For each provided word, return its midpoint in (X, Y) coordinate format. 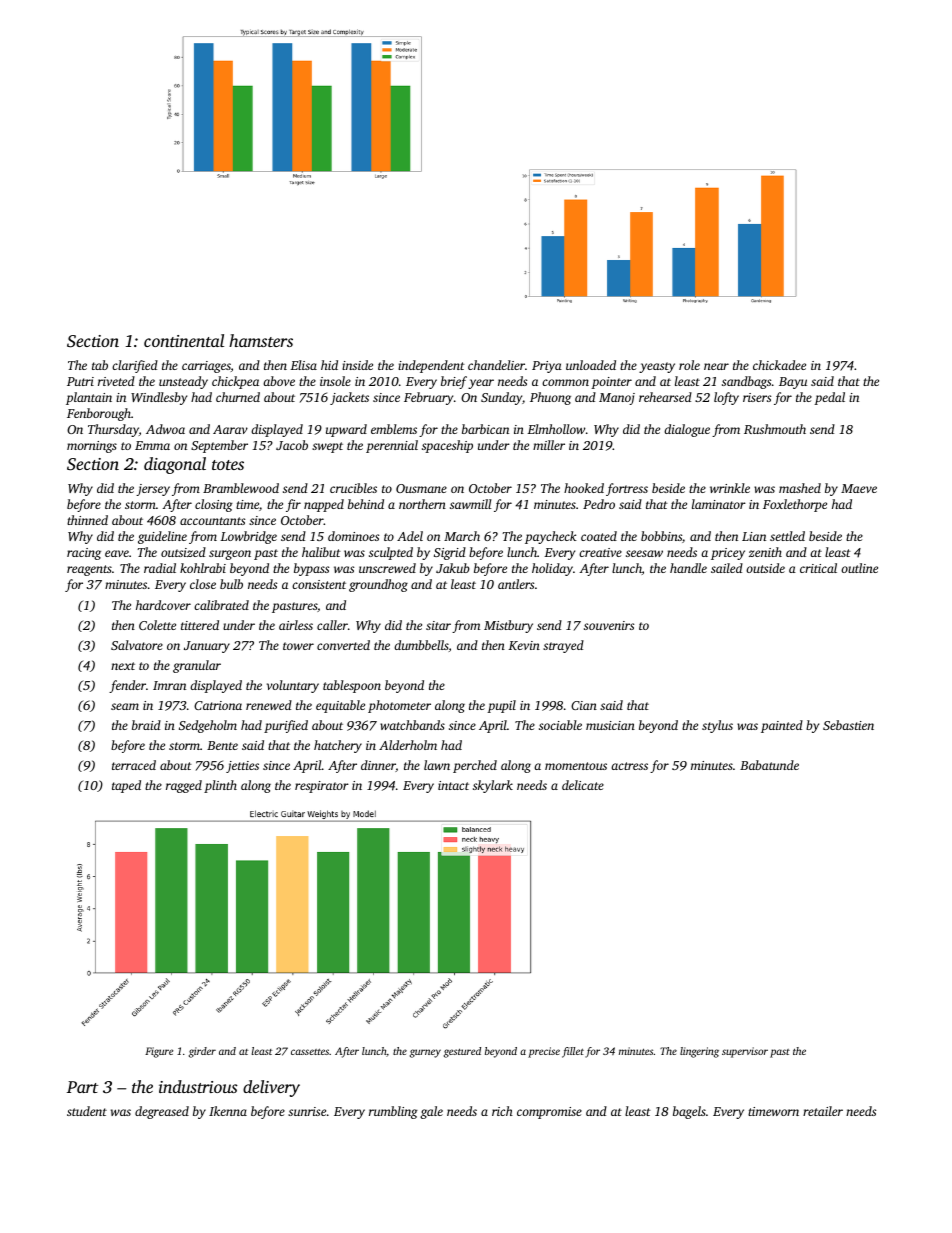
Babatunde (769, 765)
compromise (549, 1113)
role (689, 365)
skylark (493, 786)
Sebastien (848, 725)
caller (332, 625)
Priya (547, 367)
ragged (184, 786)
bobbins (661, 536)
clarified (135, 366)
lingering (699, 1052)
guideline (162, 537)
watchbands (412, 725)
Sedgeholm (208, 726)
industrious (198, 1086)
